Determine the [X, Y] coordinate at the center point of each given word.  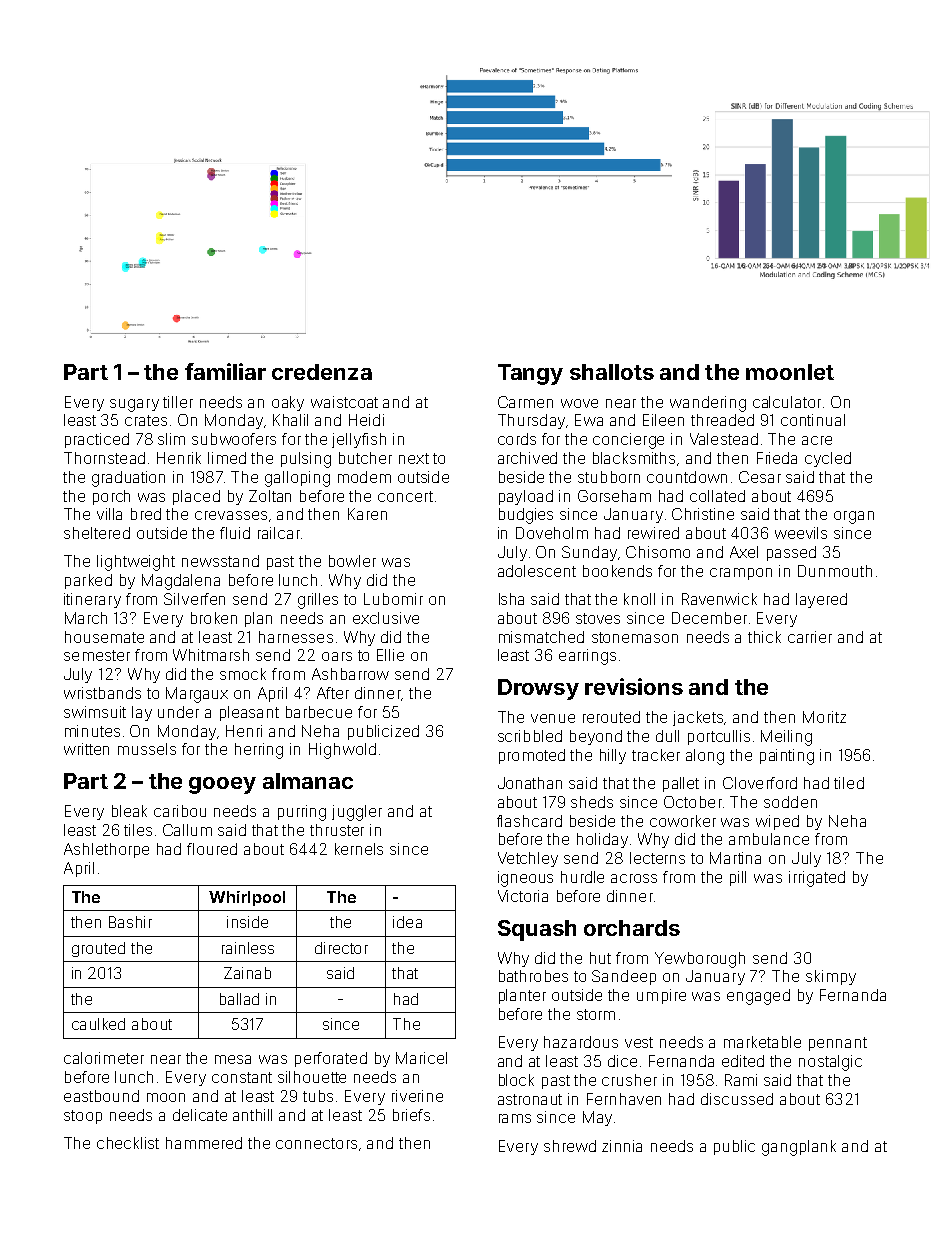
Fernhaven [624, 1099]
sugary [134, 405]
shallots [612, 372]
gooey [222, 785]
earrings [587, 657]
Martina [735, 858]
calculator [787, 402]
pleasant [249, 713]
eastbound [101, 1096]
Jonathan [530, 783]
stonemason [635, 637]
